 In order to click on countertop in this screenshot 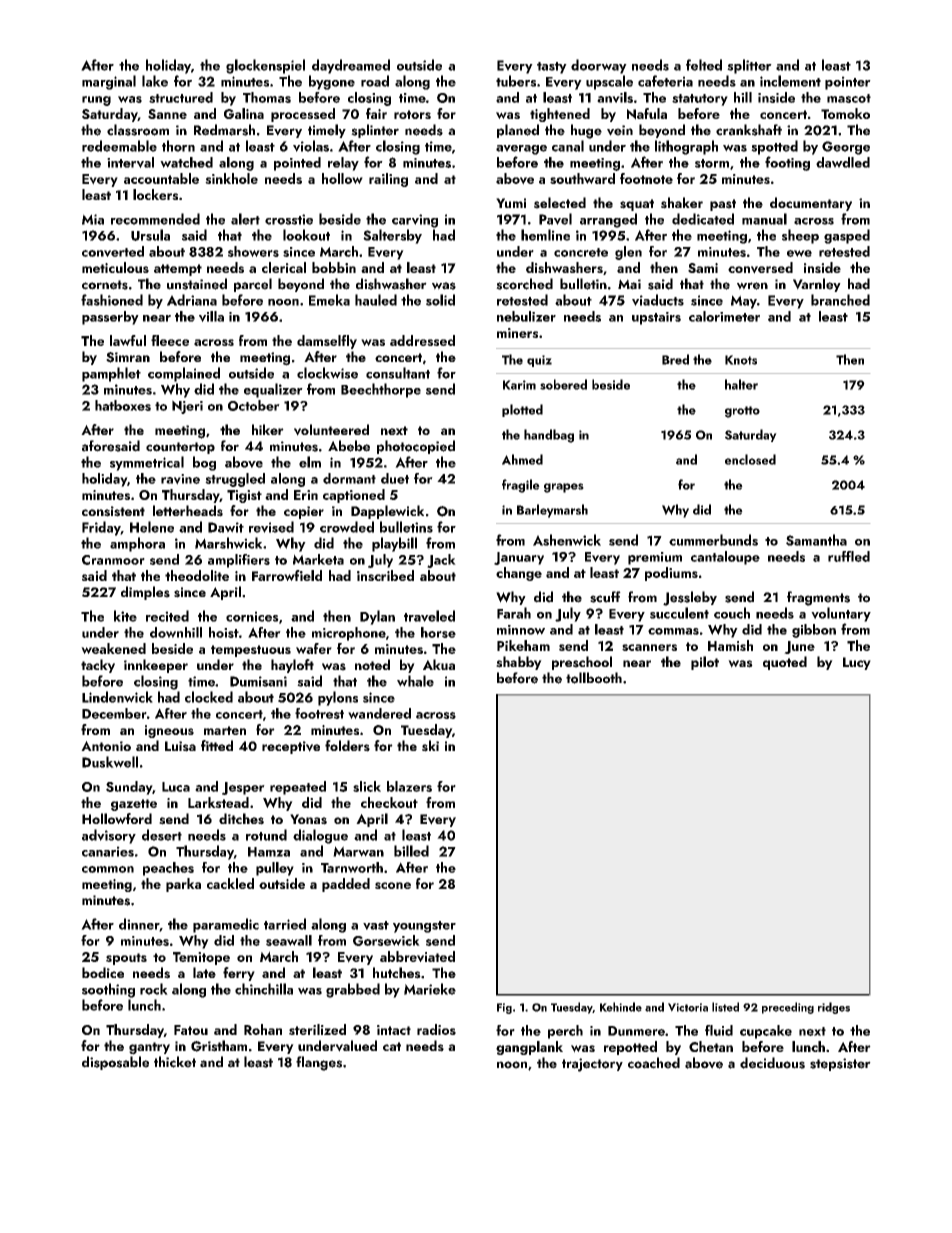, I will do `click(180, 448)`.
